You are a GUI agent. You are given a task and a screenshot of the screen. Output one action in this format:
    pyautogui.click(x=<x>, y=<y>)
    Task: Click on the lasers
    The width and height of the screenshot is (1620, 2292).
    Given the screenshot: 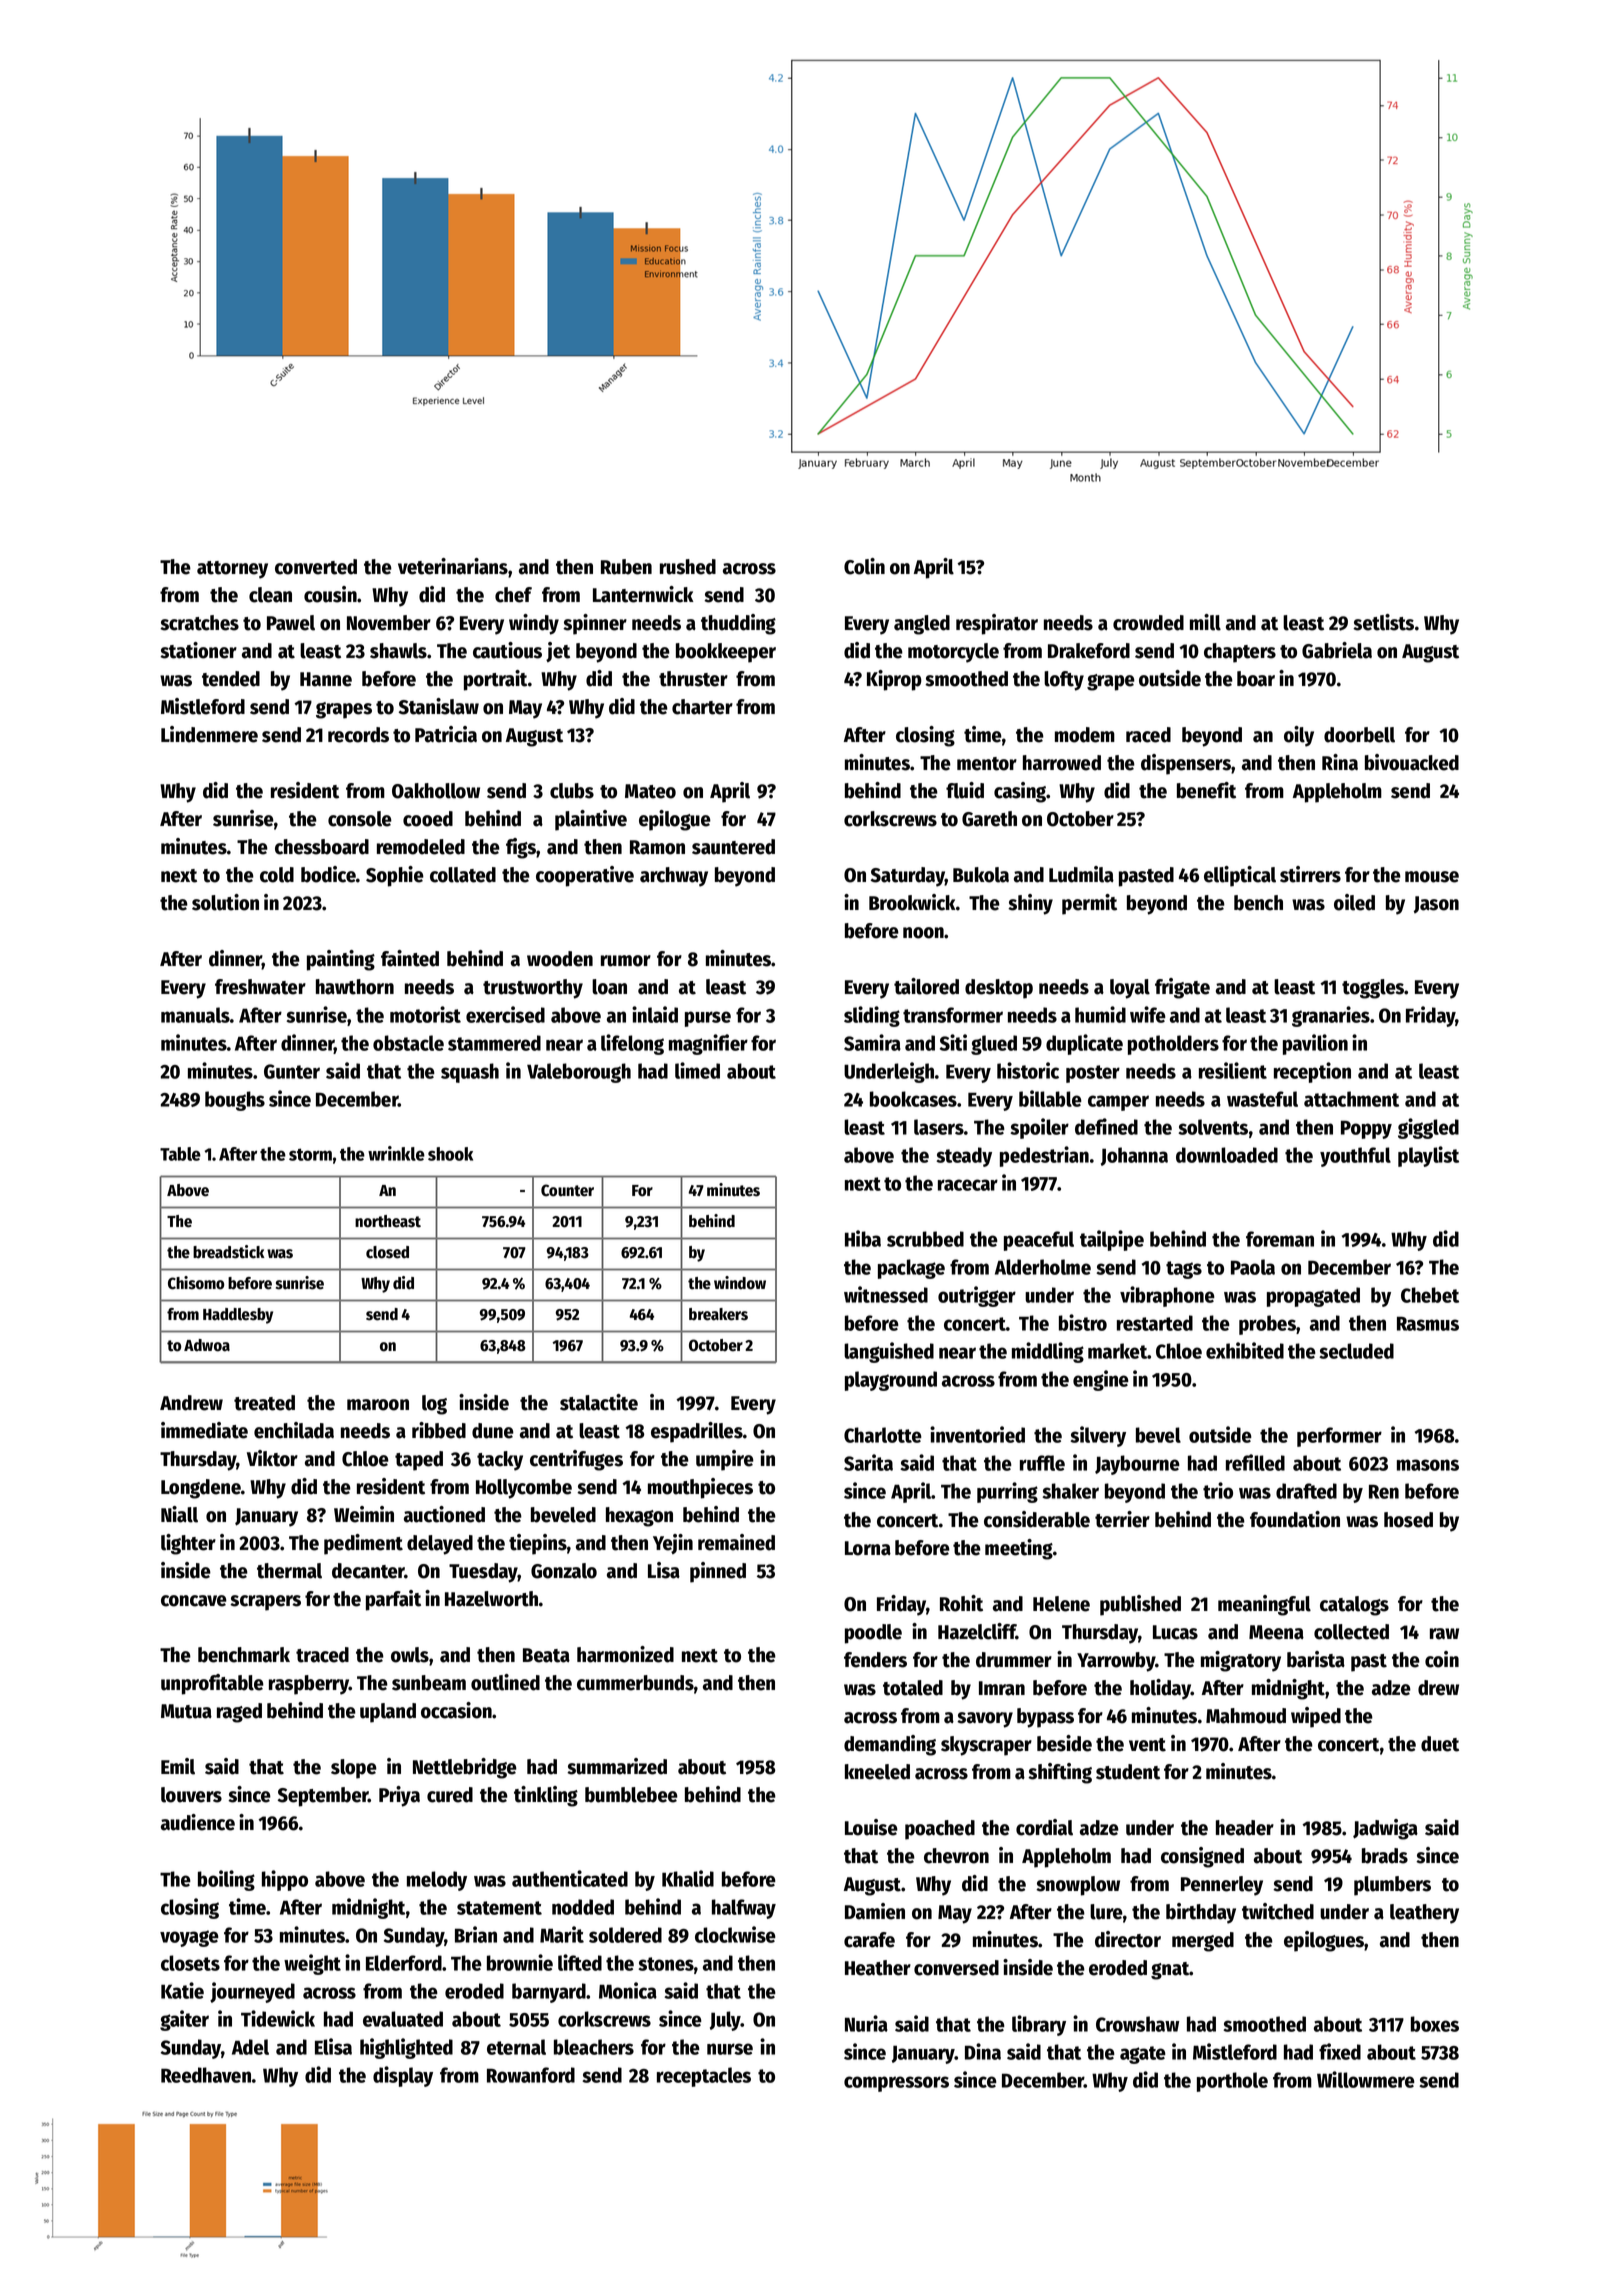 What is the action you would take?
    pyautogui.click(x=939, y=1127)
